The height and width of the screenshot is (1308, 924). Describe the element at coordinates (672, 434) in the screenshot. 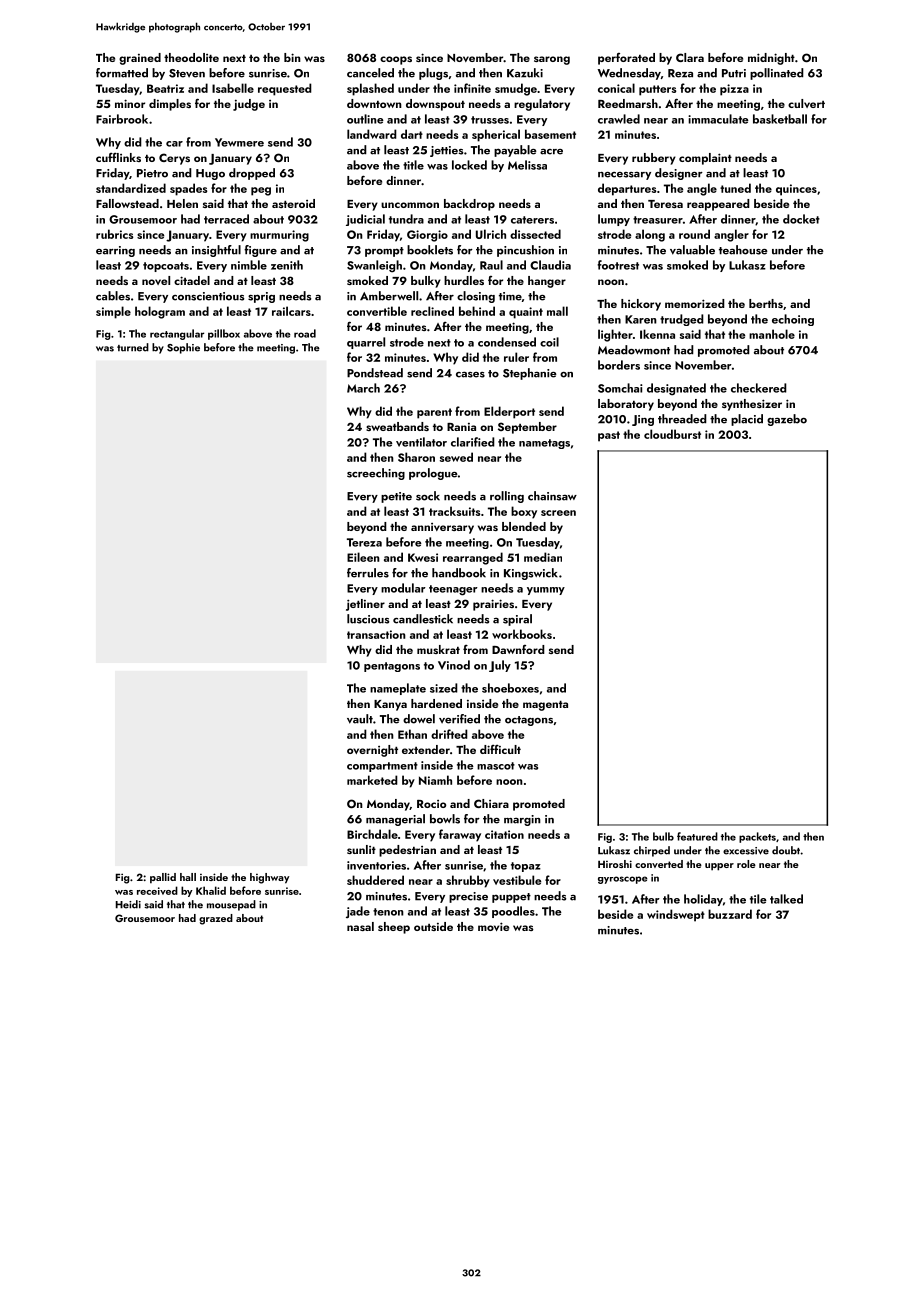

I see `cloudburst` at that location.
